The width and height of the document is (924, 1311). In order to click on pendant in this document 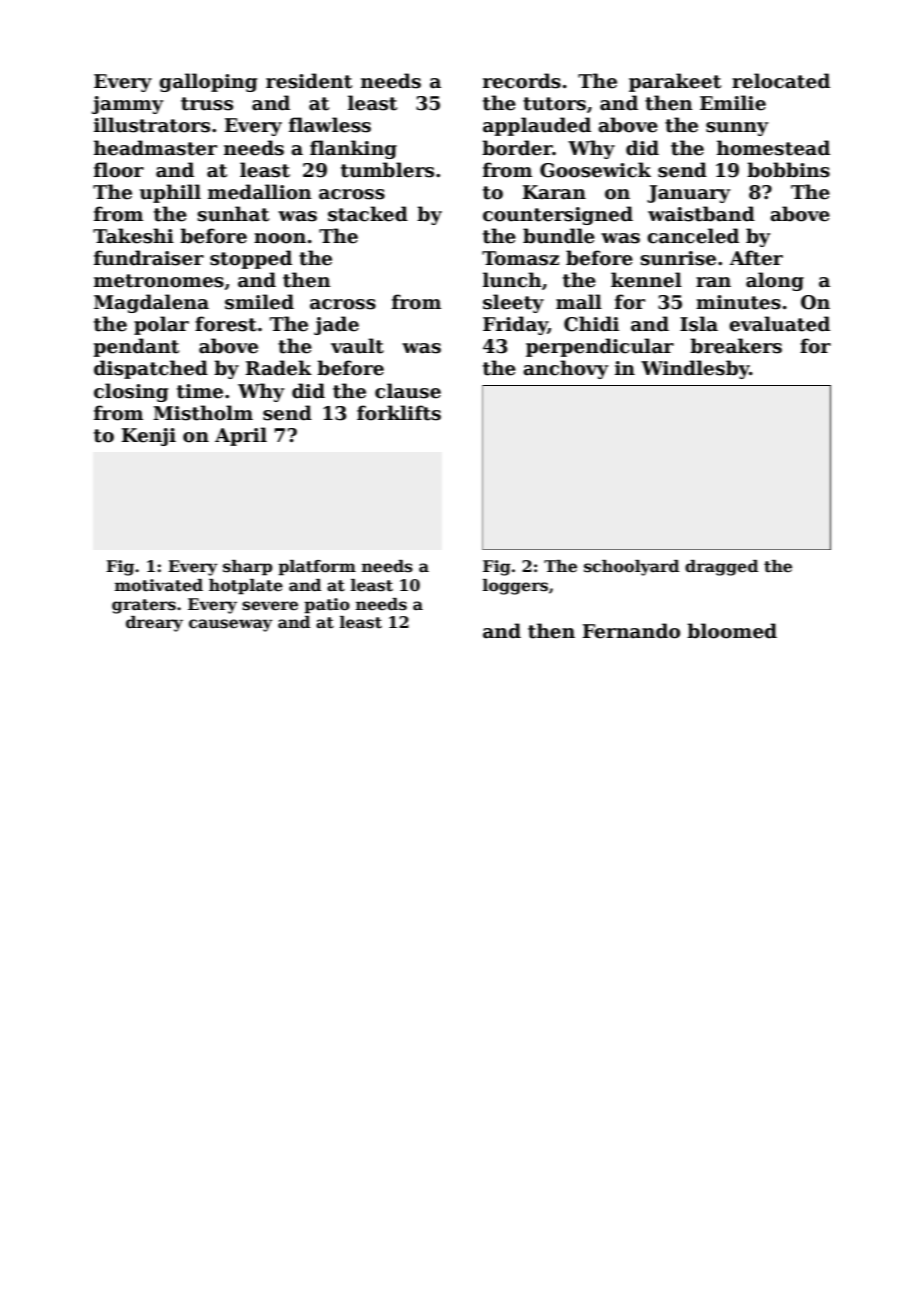, I will do `click(136, 347)`.
